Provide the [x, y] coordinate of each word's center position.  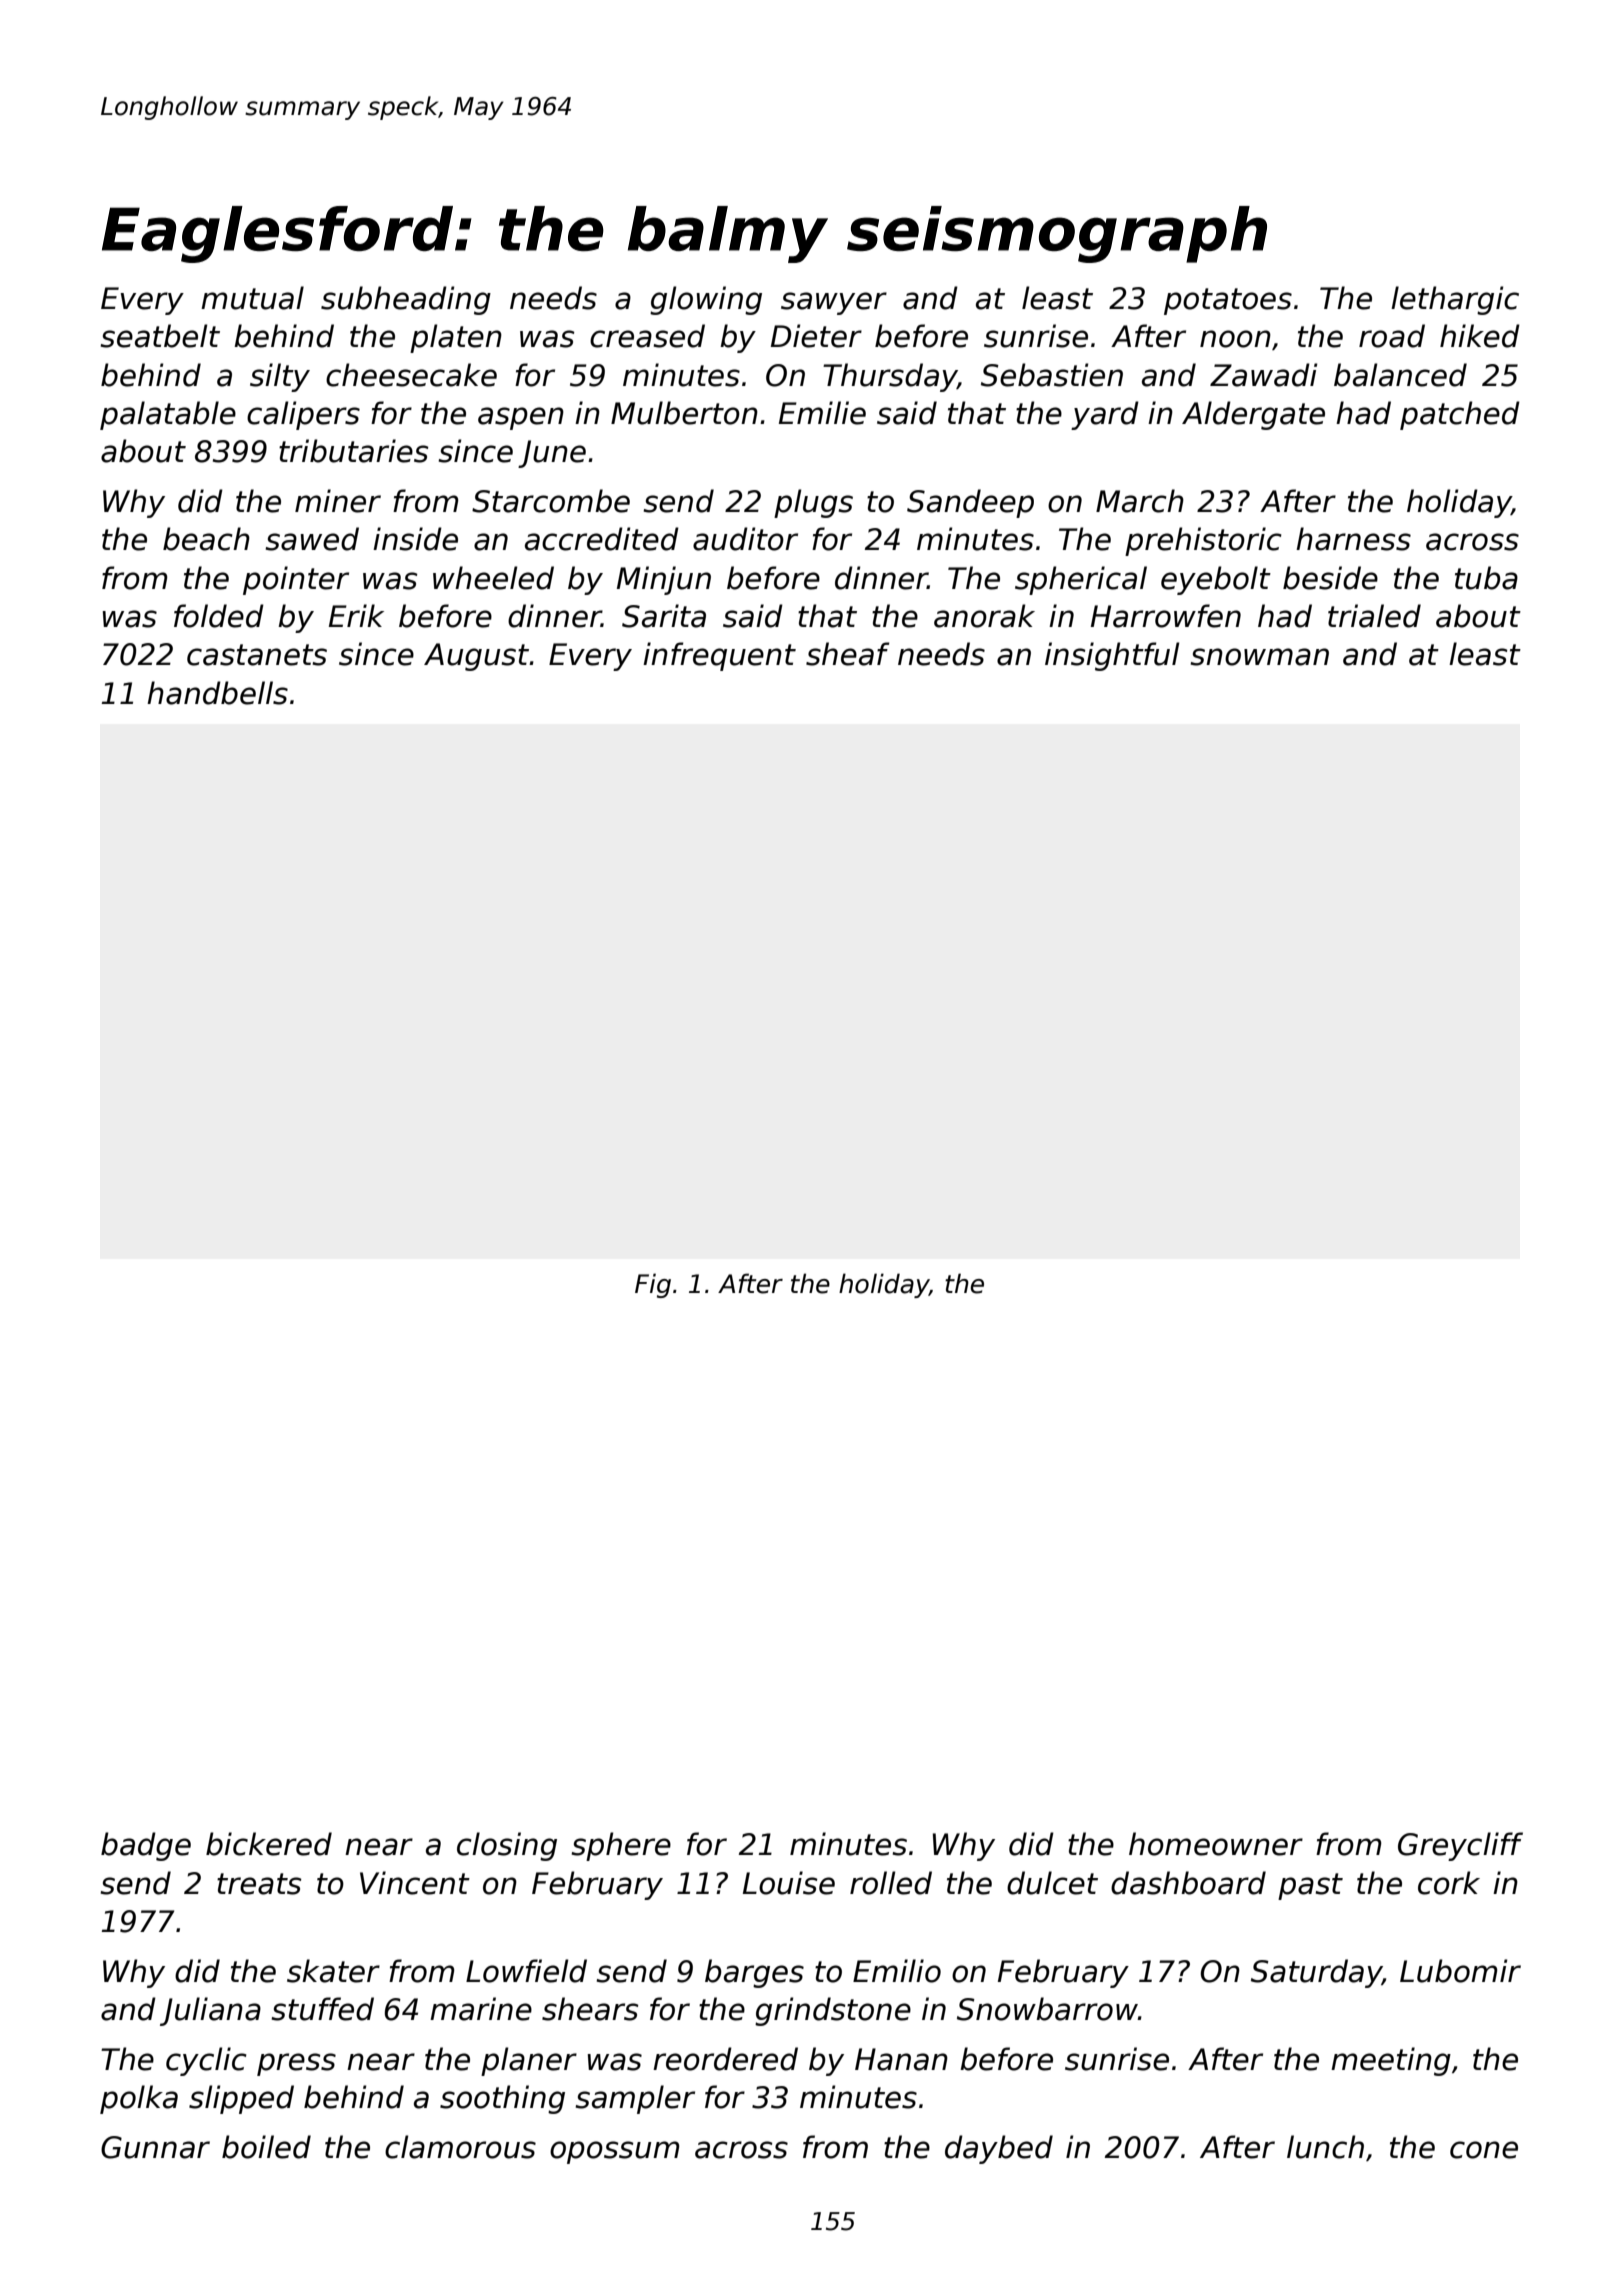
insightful [1112, 656]
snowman [1260, 657]
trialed [1374, 616]
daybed [999, 2149]
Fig [653, 1285]
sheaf [848, 654]
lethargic [1455, 300]
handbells [217, 693]
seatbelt [160, 336]
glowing [706, 300]
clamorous [460, 2147]
